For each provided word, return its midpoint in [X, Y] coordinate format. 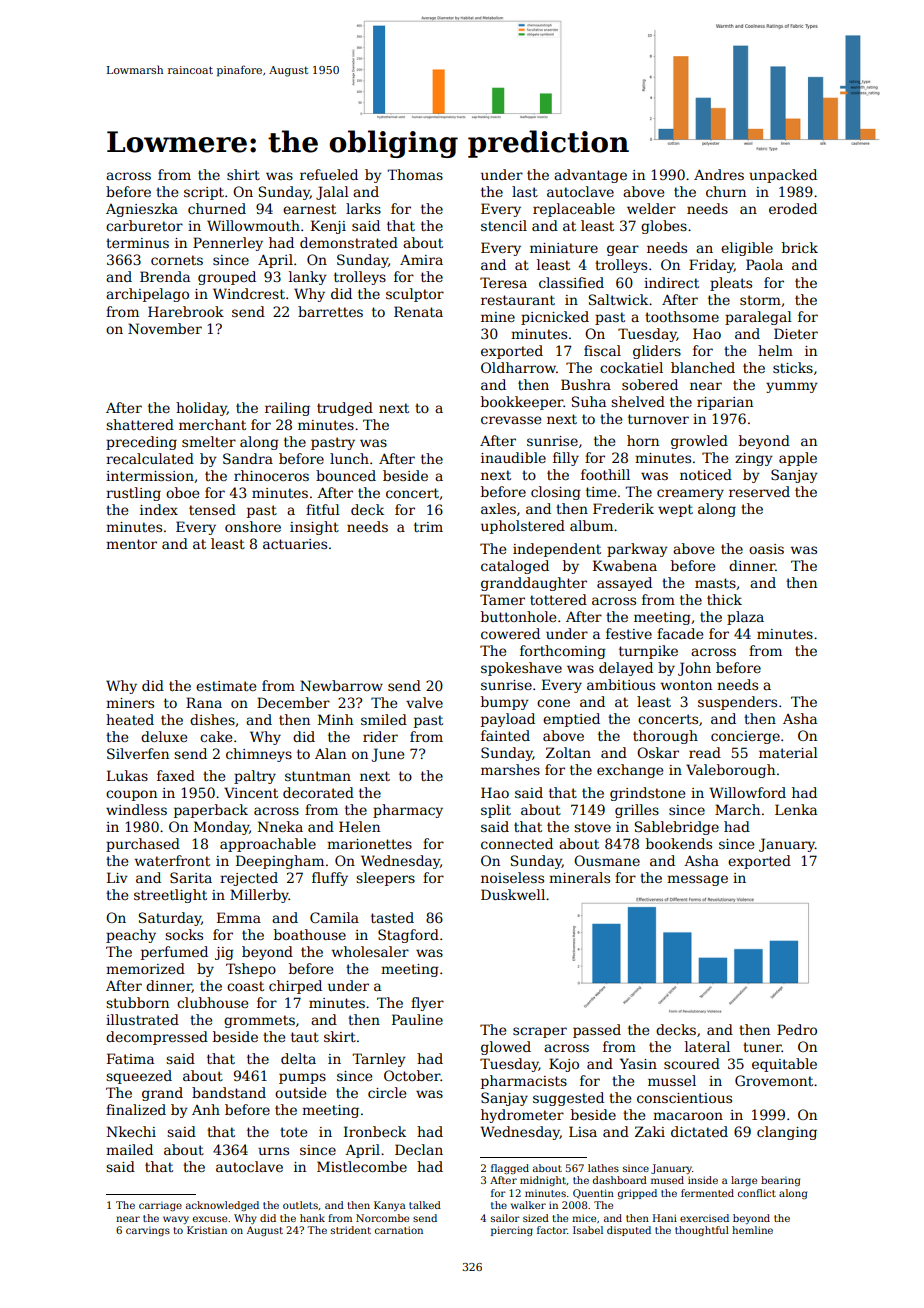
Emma [239, 917]
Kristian [207, 1230]
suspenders [737, 703]
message [697, 880]
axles [498, 508]
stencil [504, 225]
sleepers [385, 879]
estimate [226, 686]
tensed [212, 509]
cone [553, 703]
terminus [137, 243]
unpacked [783, 176]
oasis [766, 549]
